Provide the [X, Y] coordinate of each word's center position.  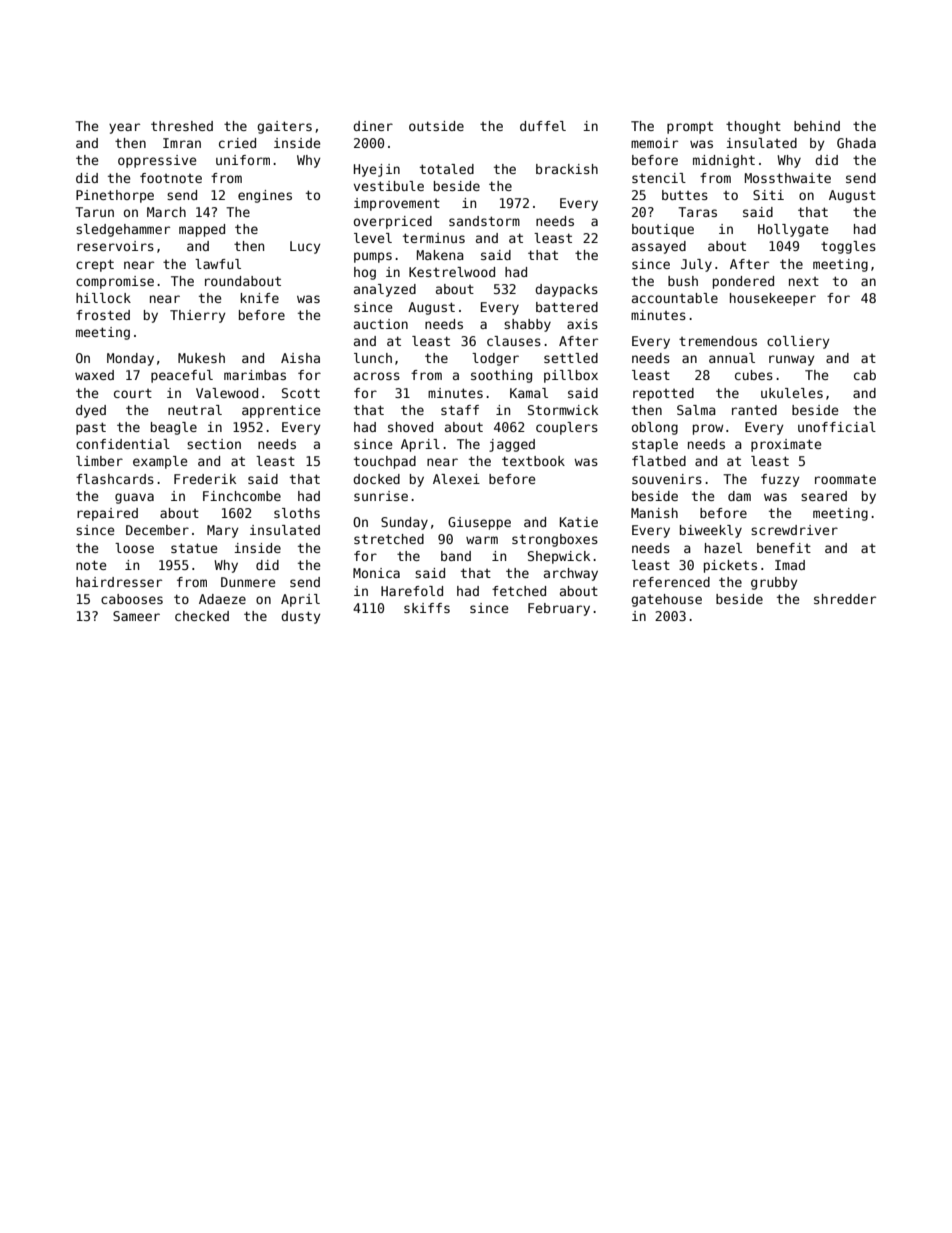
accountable [675, 298]
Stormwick [563, 410]
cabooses [132, 599]
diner [373, 126]
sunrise [381, 496]
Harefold [412, 591]
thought [753, 127]
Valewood [227, 393]
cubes [754, 375]
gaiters [284, 127]
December [157, 530]
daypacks [566, 290]
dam [739, 496]
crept [95, 265]
